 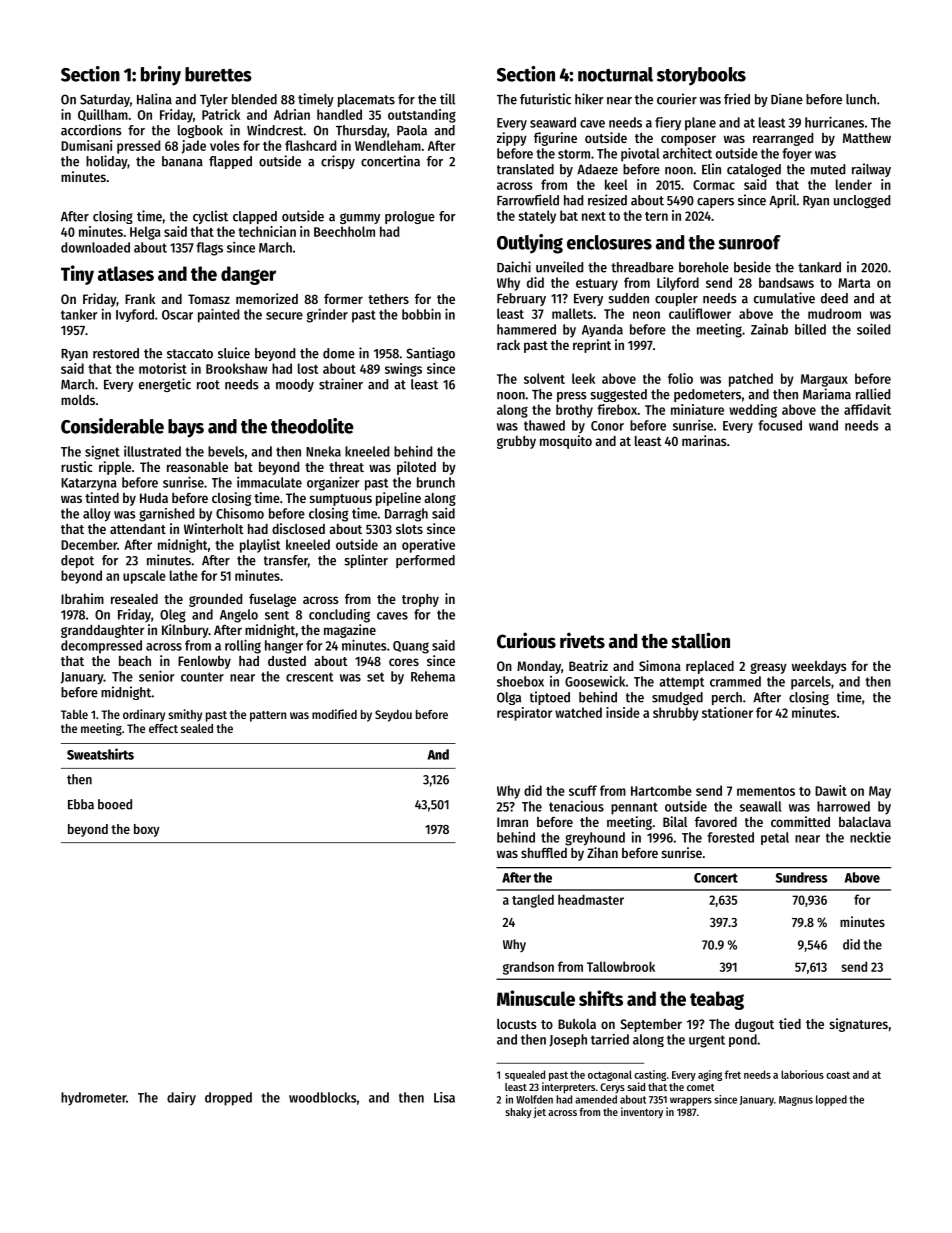 What do you see at coordinates (800, 821) in the image?
I see `committed` at bounding box center [800, 821].
